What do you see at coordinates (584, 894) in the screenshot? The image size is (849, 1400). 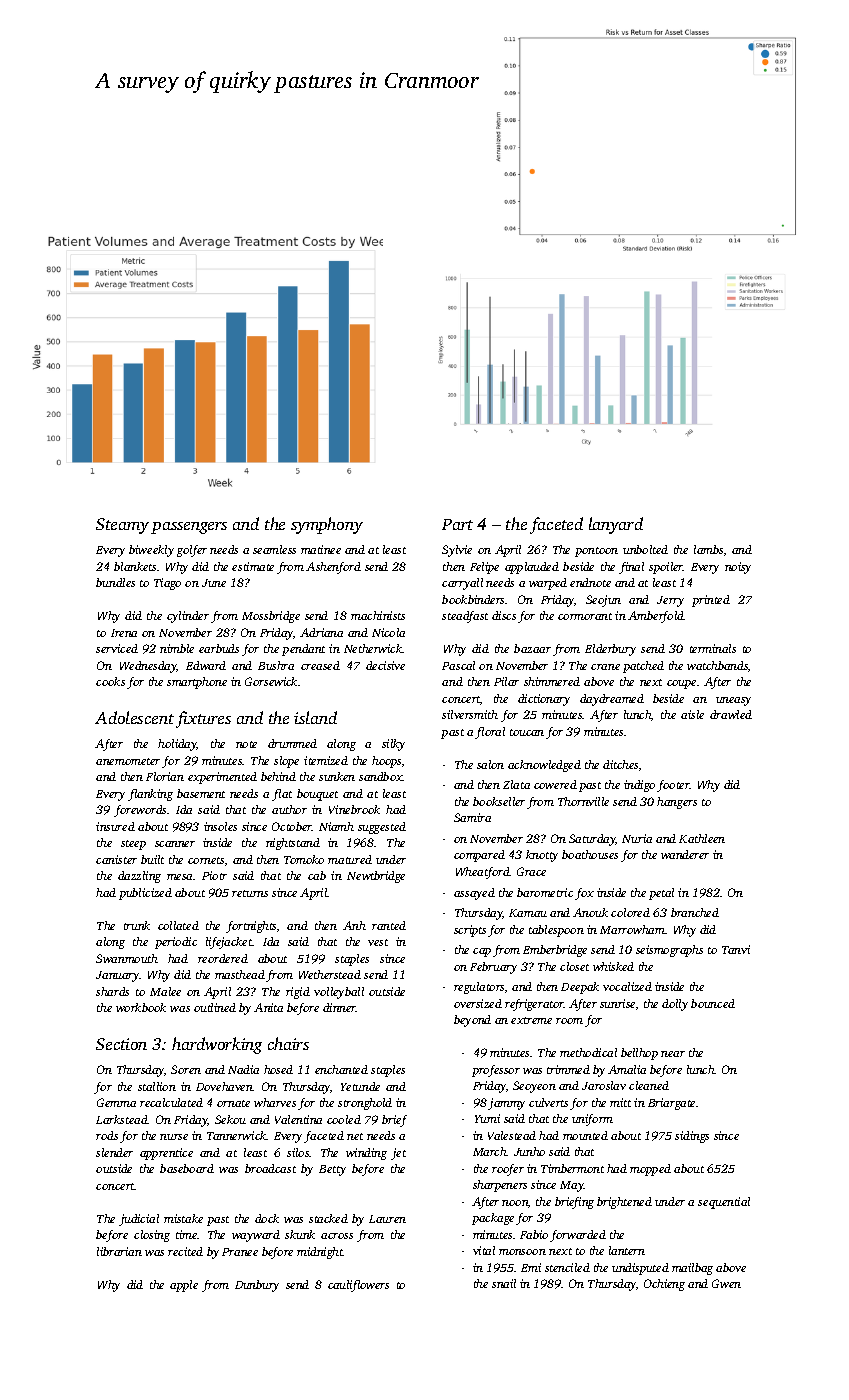 I see `fox` at bounding box center [584, 894].
